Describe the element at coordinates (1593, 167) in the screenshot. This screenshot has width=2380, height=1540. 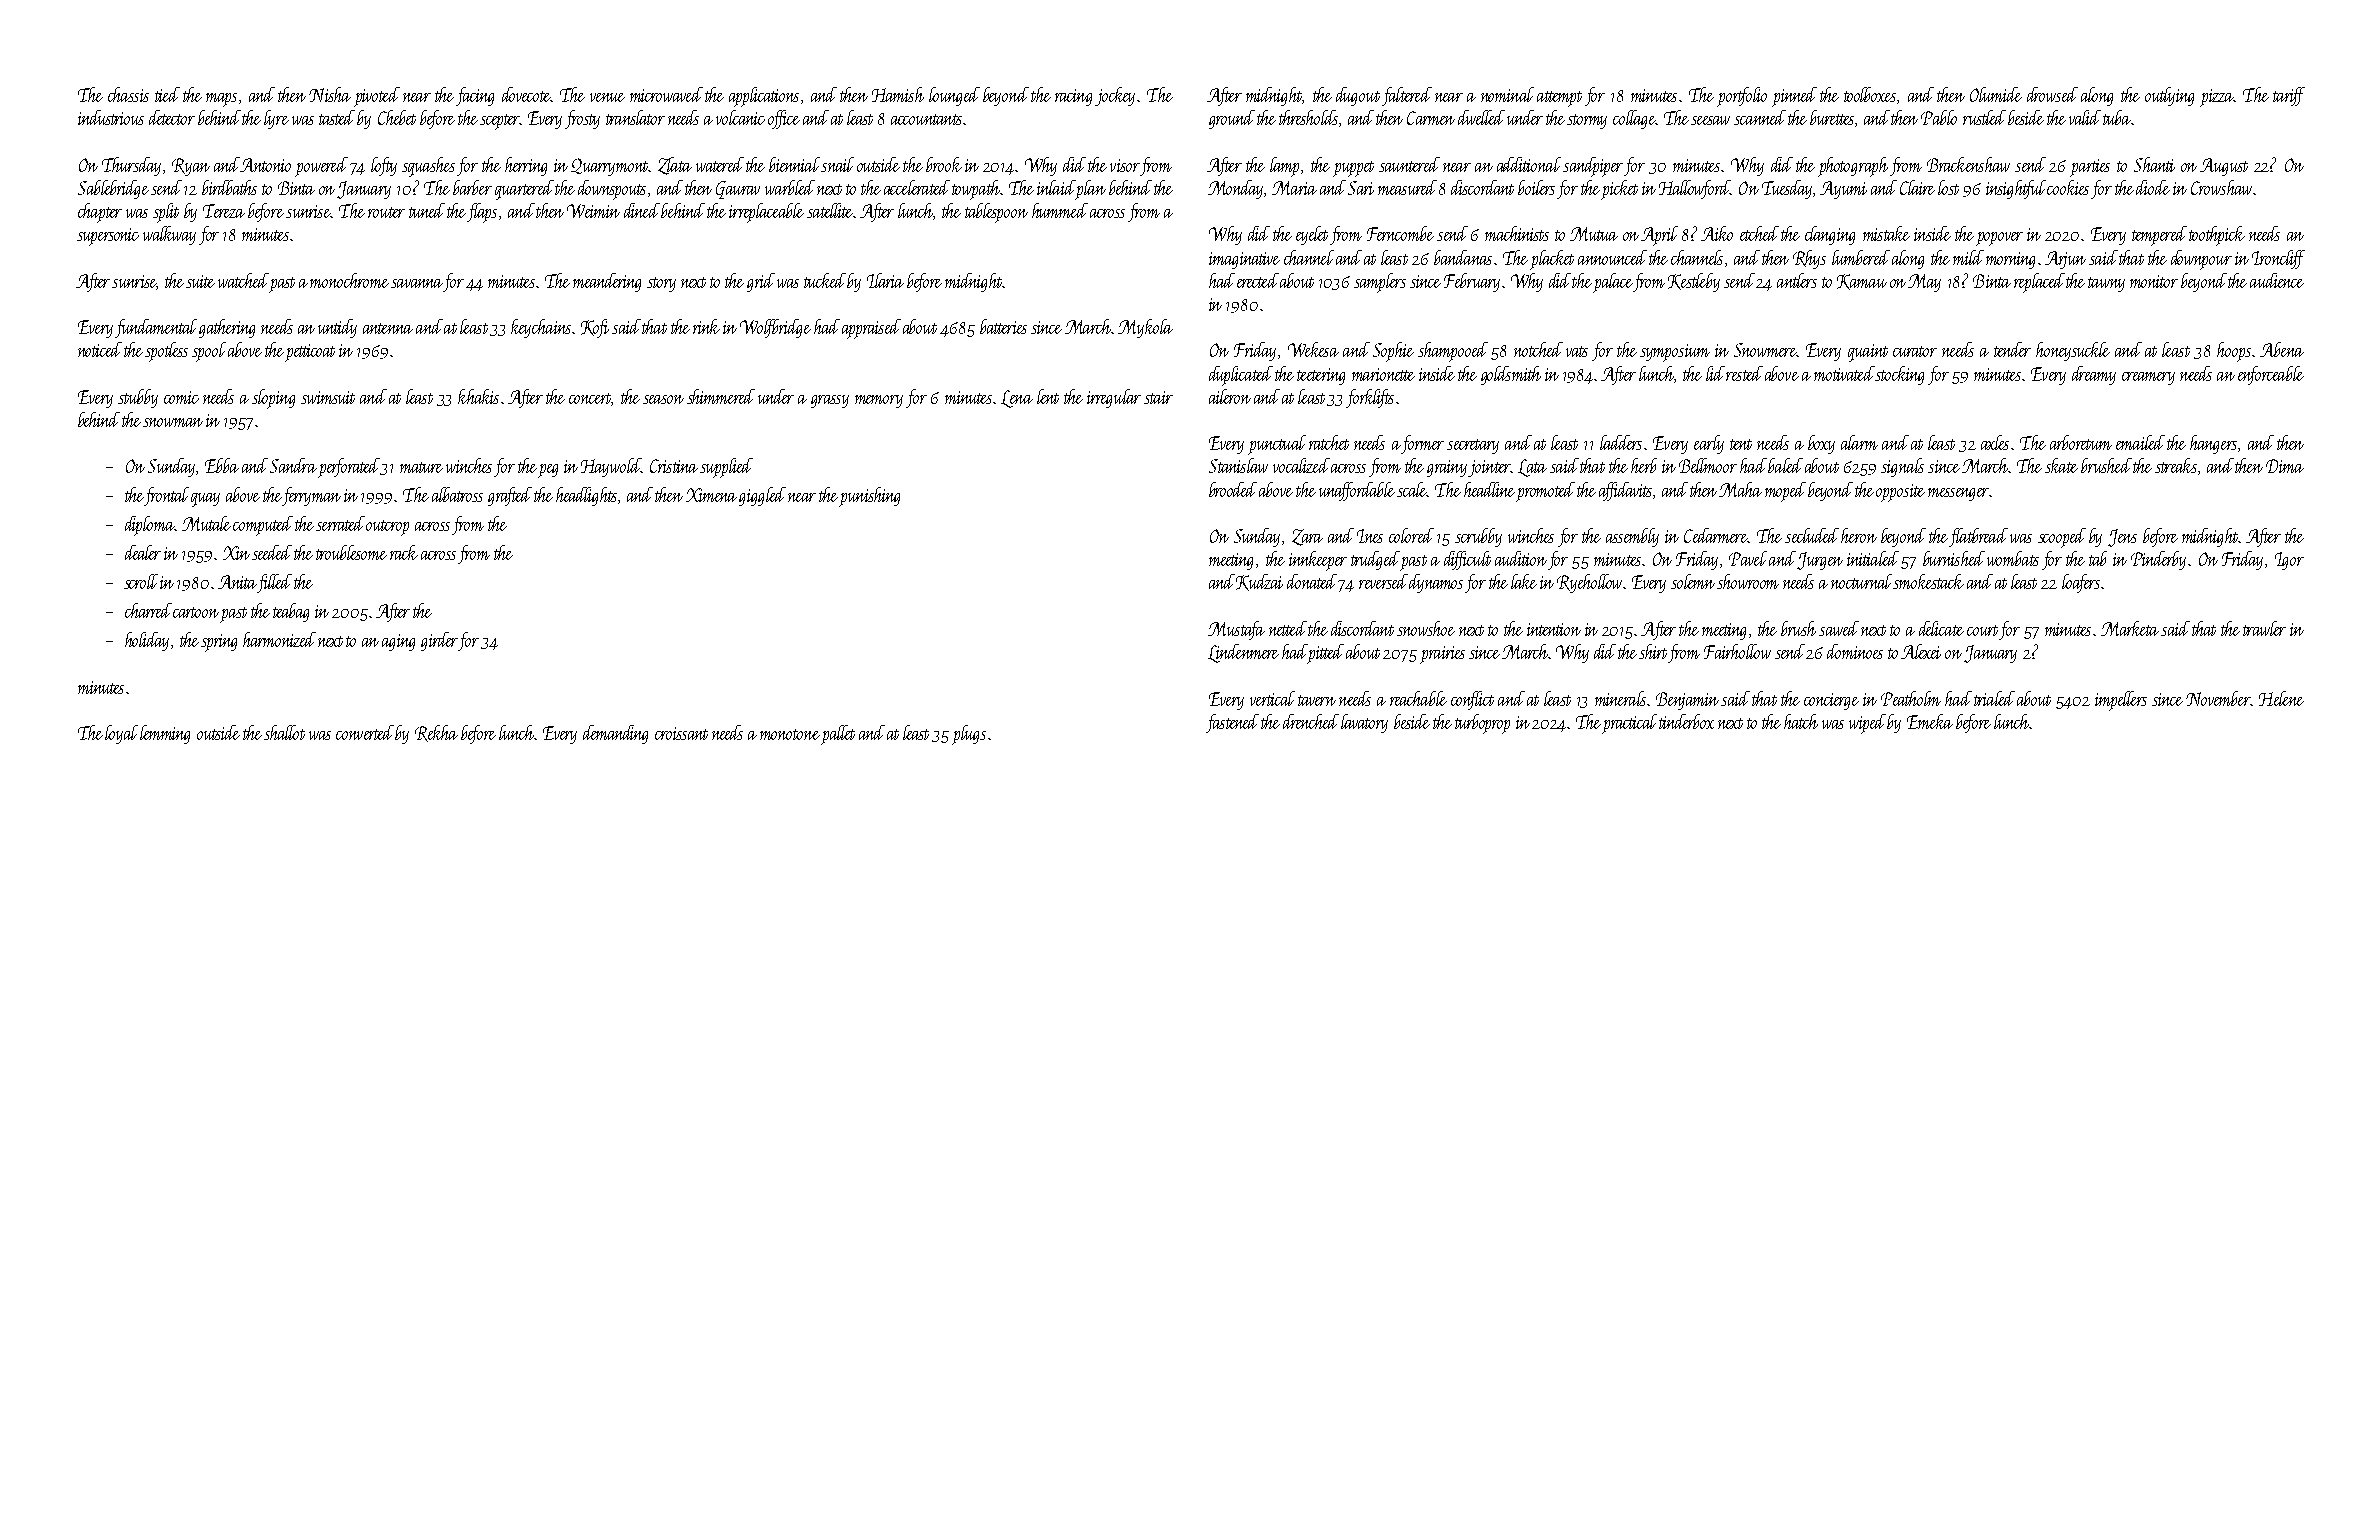
I see `sandpiper` at that location.
